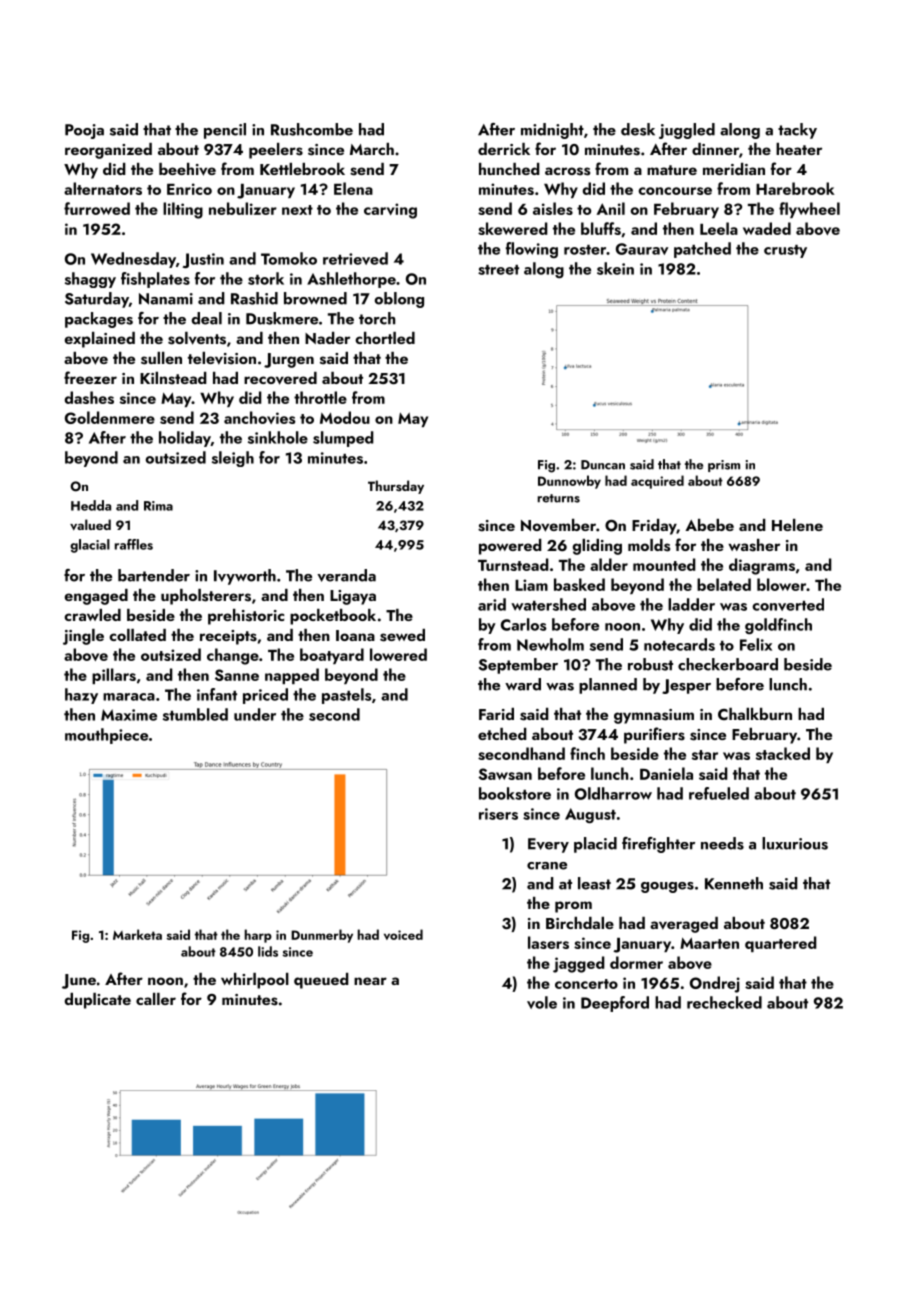  I want to click on Felix, so click(756, 644).
